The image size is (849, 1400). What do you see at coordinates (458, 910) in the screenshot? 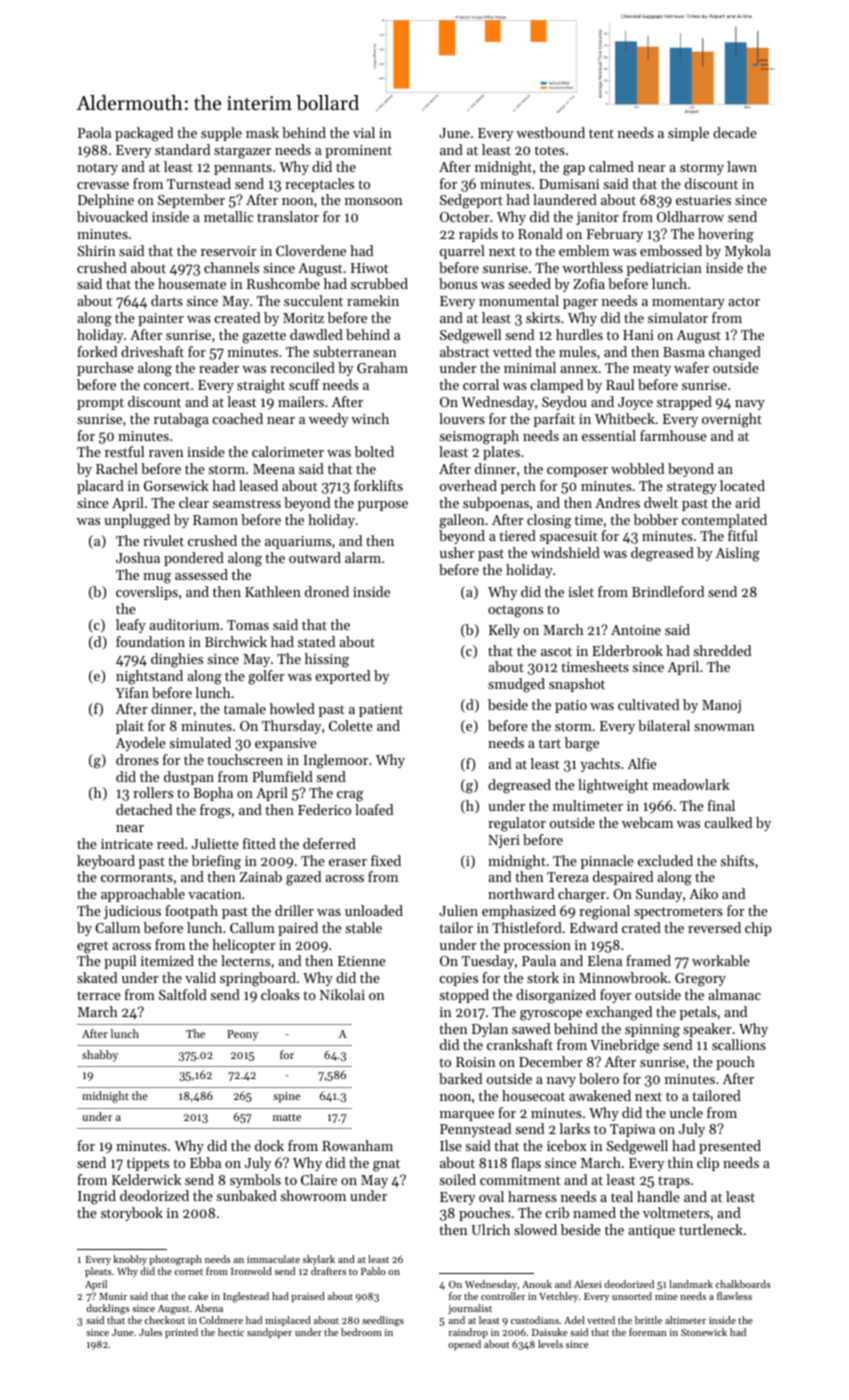
I see `Julien` at bounding box center [458, 910].
